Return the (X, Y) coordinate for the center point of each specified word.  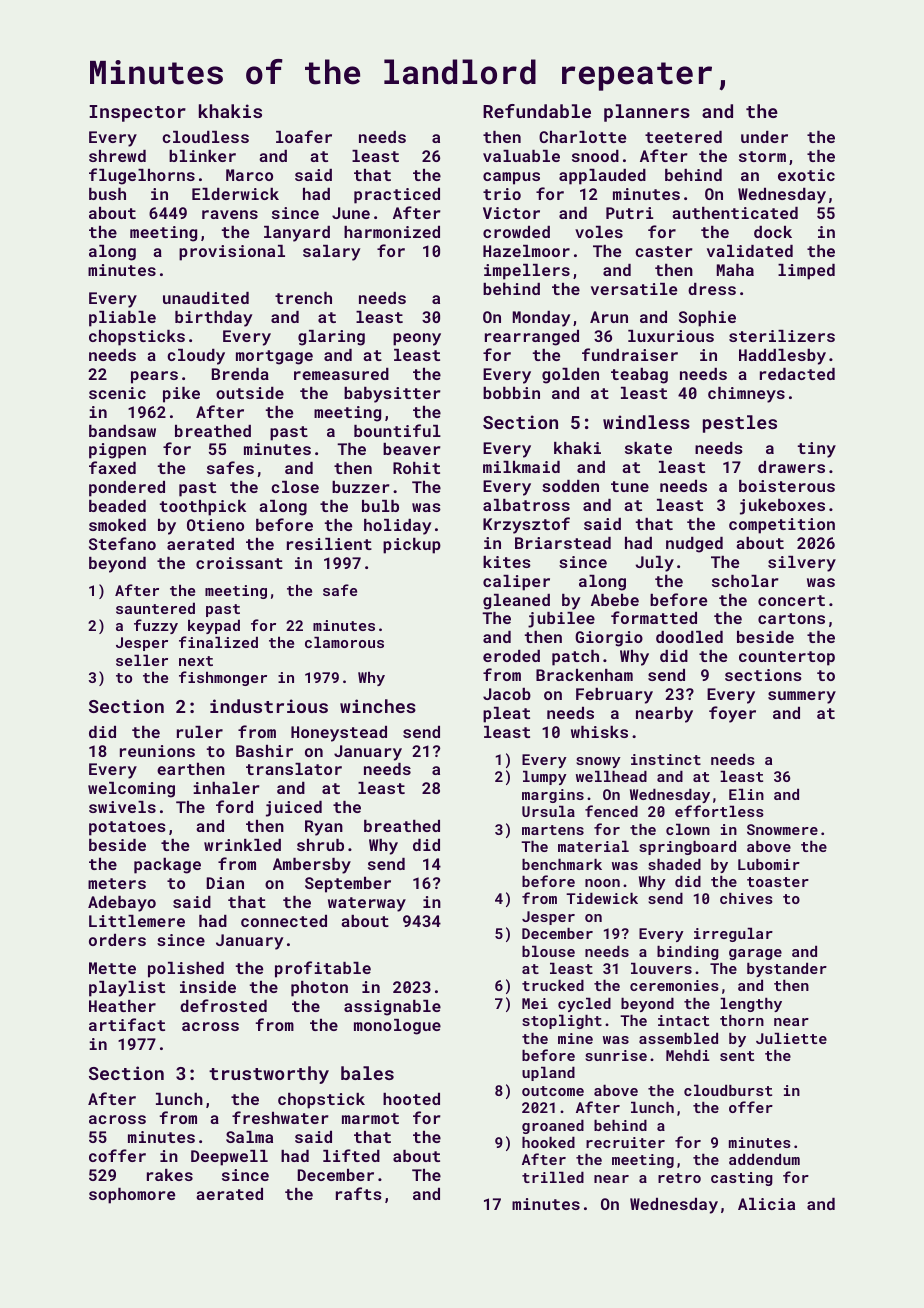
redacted (797, 374)
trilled (553, 1177)
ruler (200, 732)
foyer (732, 714)
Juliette (791, 1038)
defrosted (223, 1005)
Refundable (537, 111)
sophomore (132, 1196)
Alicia (766, 1204)
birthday (213, 319)
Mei (535, 1003)
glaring (331, 338)
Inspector (137, 113)
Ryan (324, 828)
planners (647, 113)
